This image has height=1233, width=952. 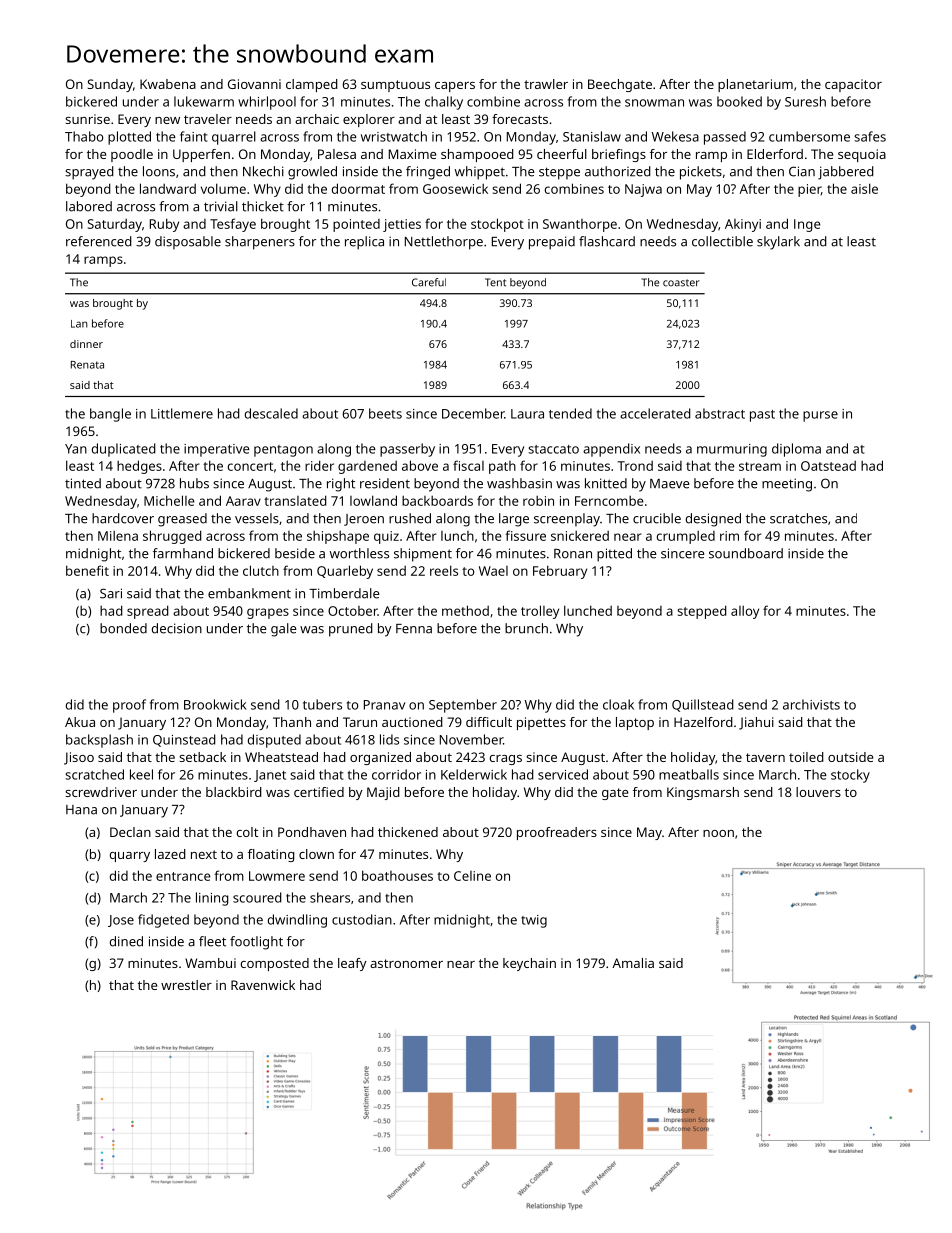 I want to click on Kwabena, so click(x=168, y=84).
